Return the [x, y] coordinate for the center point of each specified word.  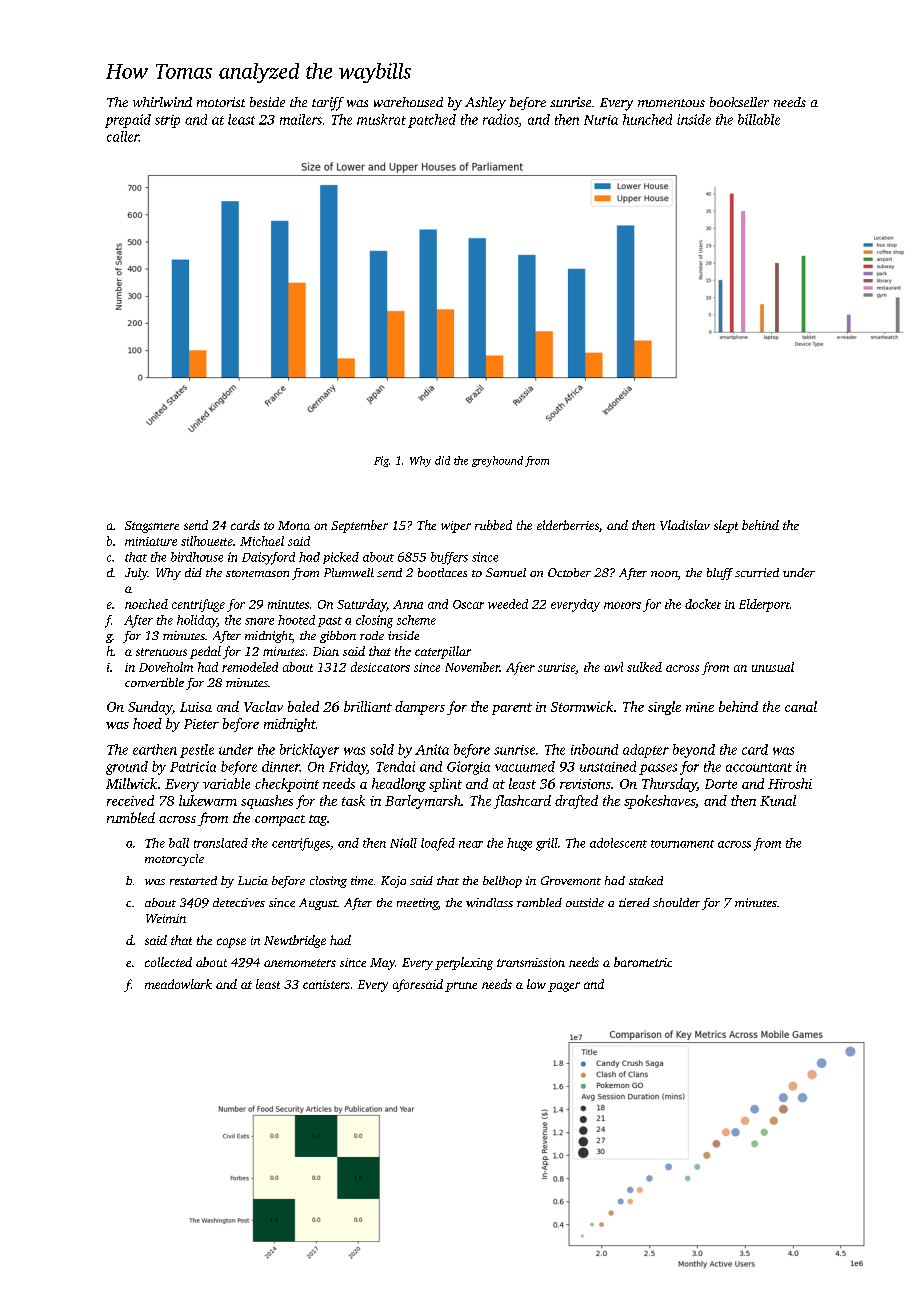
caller [123, 136]
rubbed [493, 525]
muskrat [381, 119]
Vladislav [685, 525]
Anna [408, 604]
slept [726, 526]
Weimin [166, 918]
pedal [205, 652]
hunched [647, 119]
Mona [294, 525]
